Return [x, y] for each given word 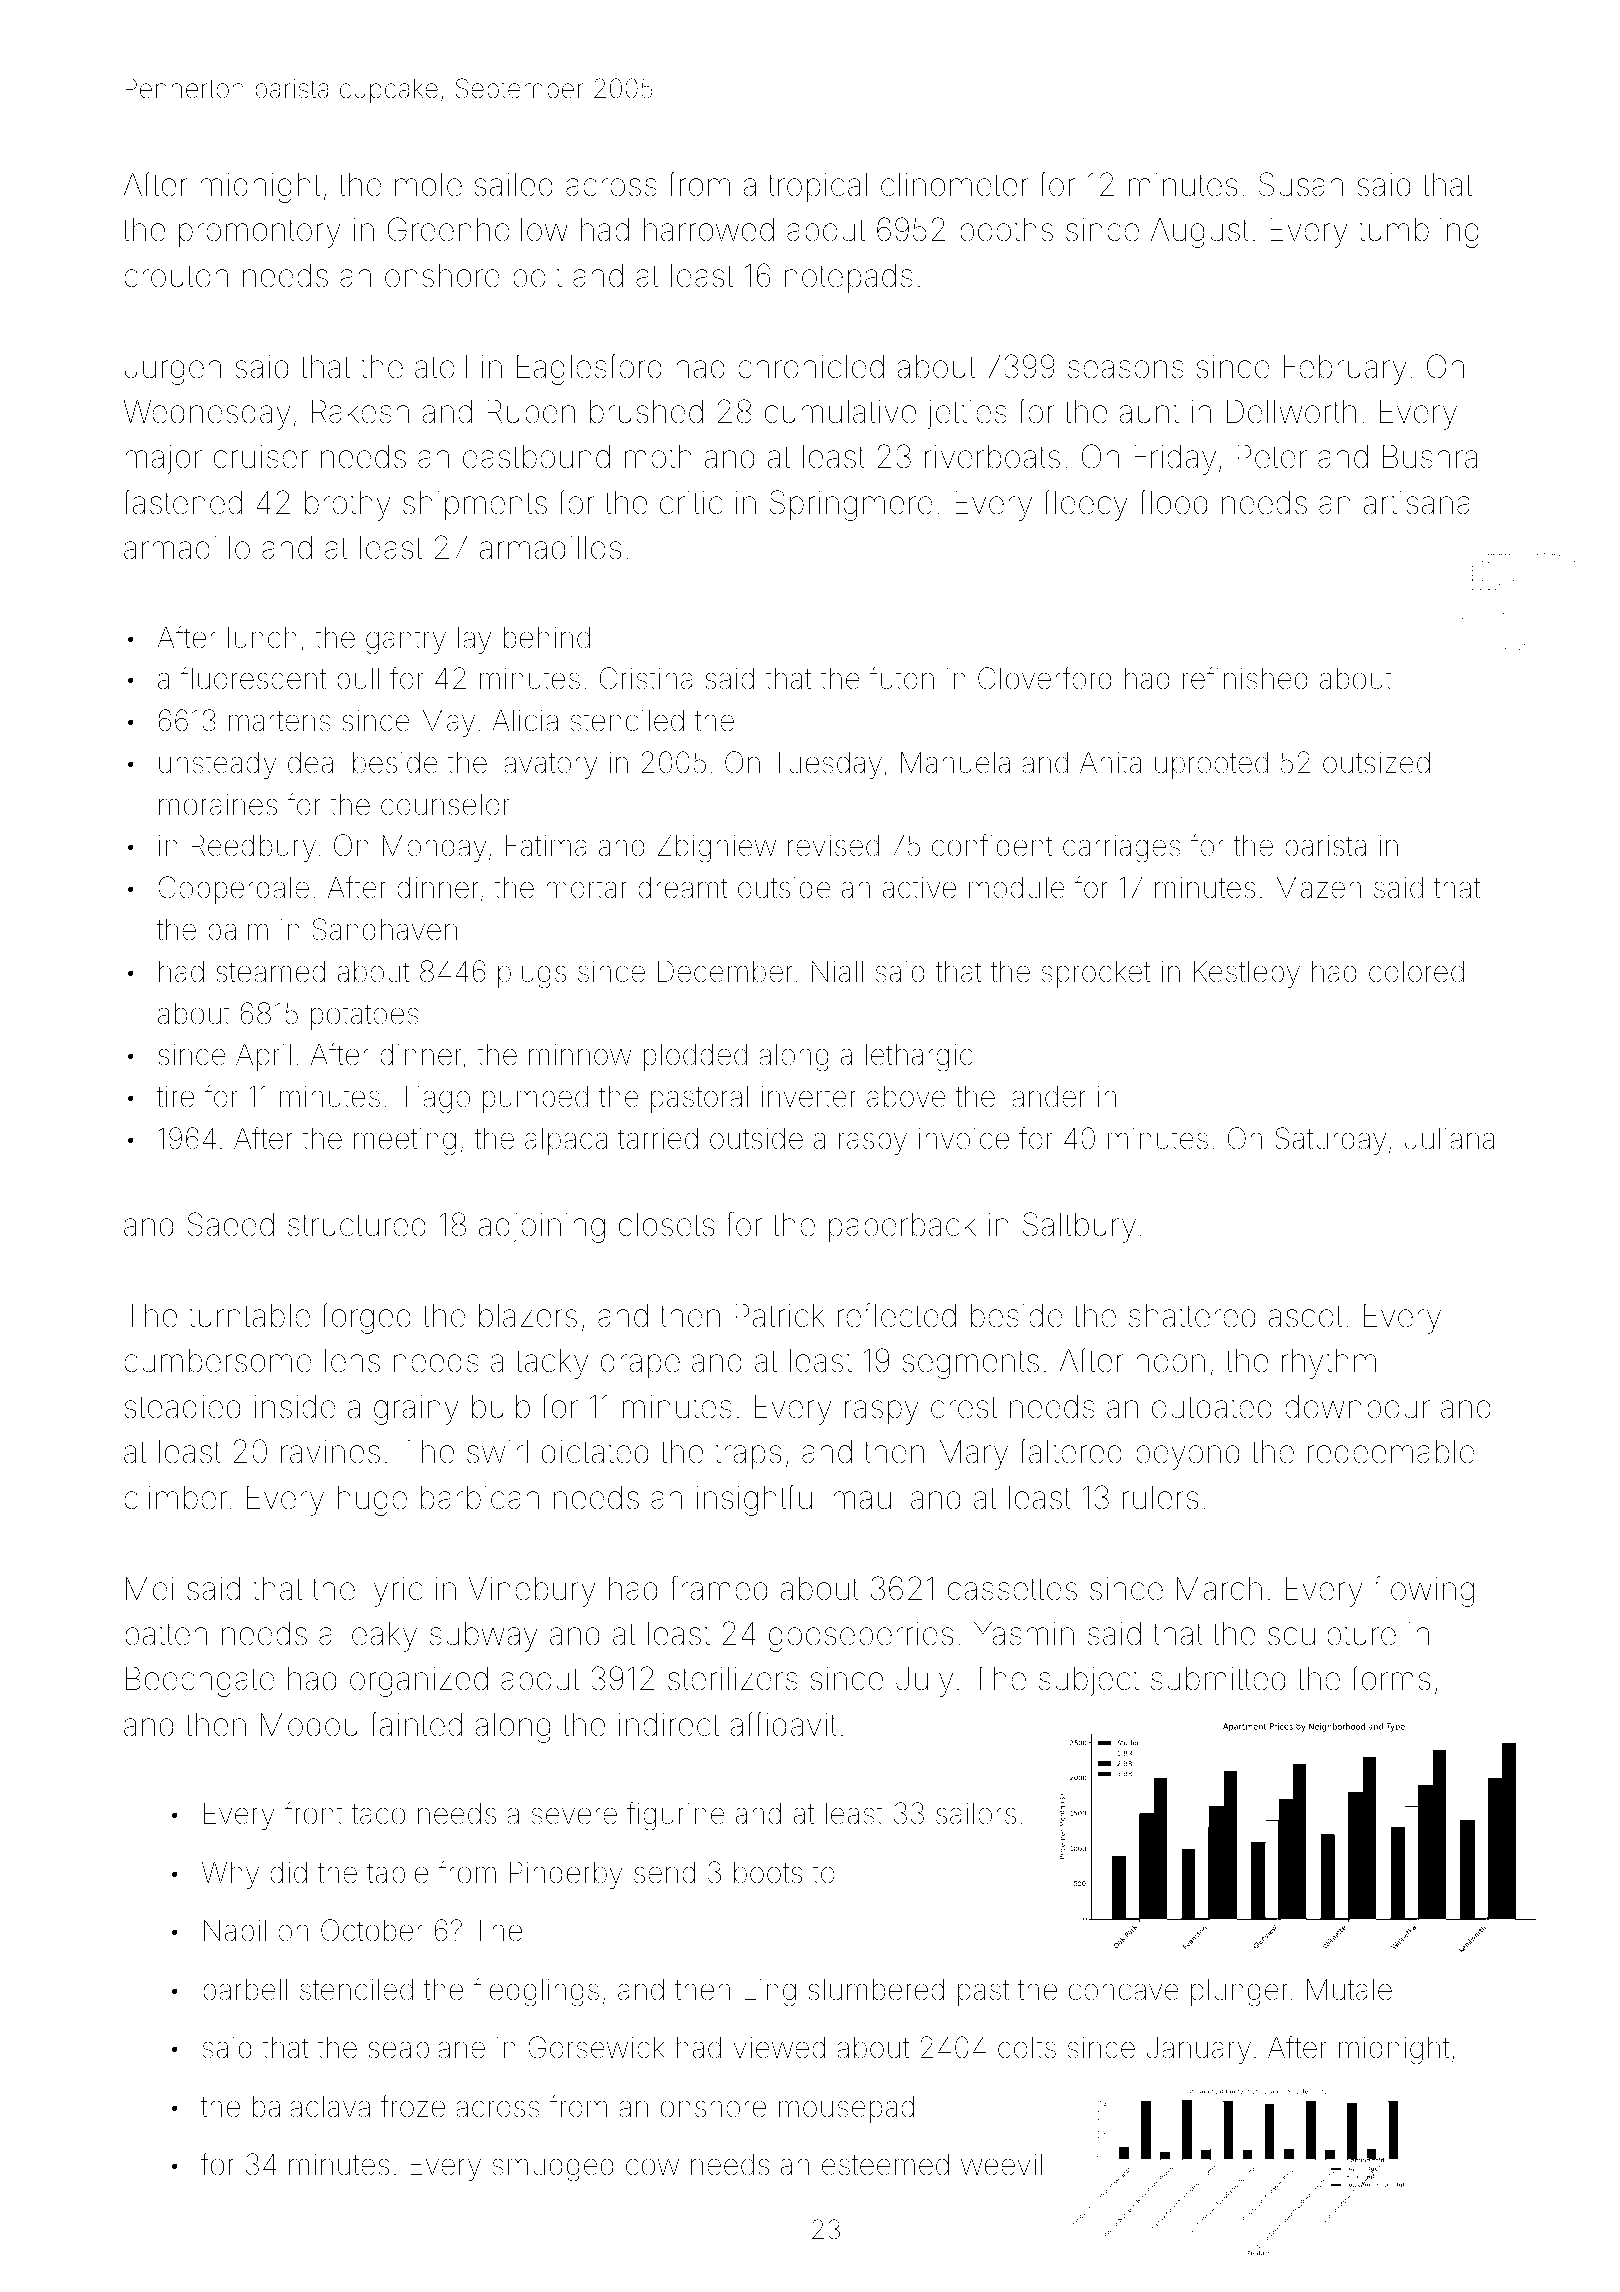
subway [484, 1637]
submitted [1218, 1679]
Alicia [525, 720]
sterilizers [733, 1679]
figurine [676, 1816]
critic [691, 502]
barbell [245, 1989]
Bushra [1430, 456]
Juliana [1449, 1138]
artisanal [1420, 503]
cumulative [840, 412]
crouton [176, 276]
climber [175, 1498]
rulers [1160, 1498]
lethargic [919, 1057]
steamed [270, 971]
